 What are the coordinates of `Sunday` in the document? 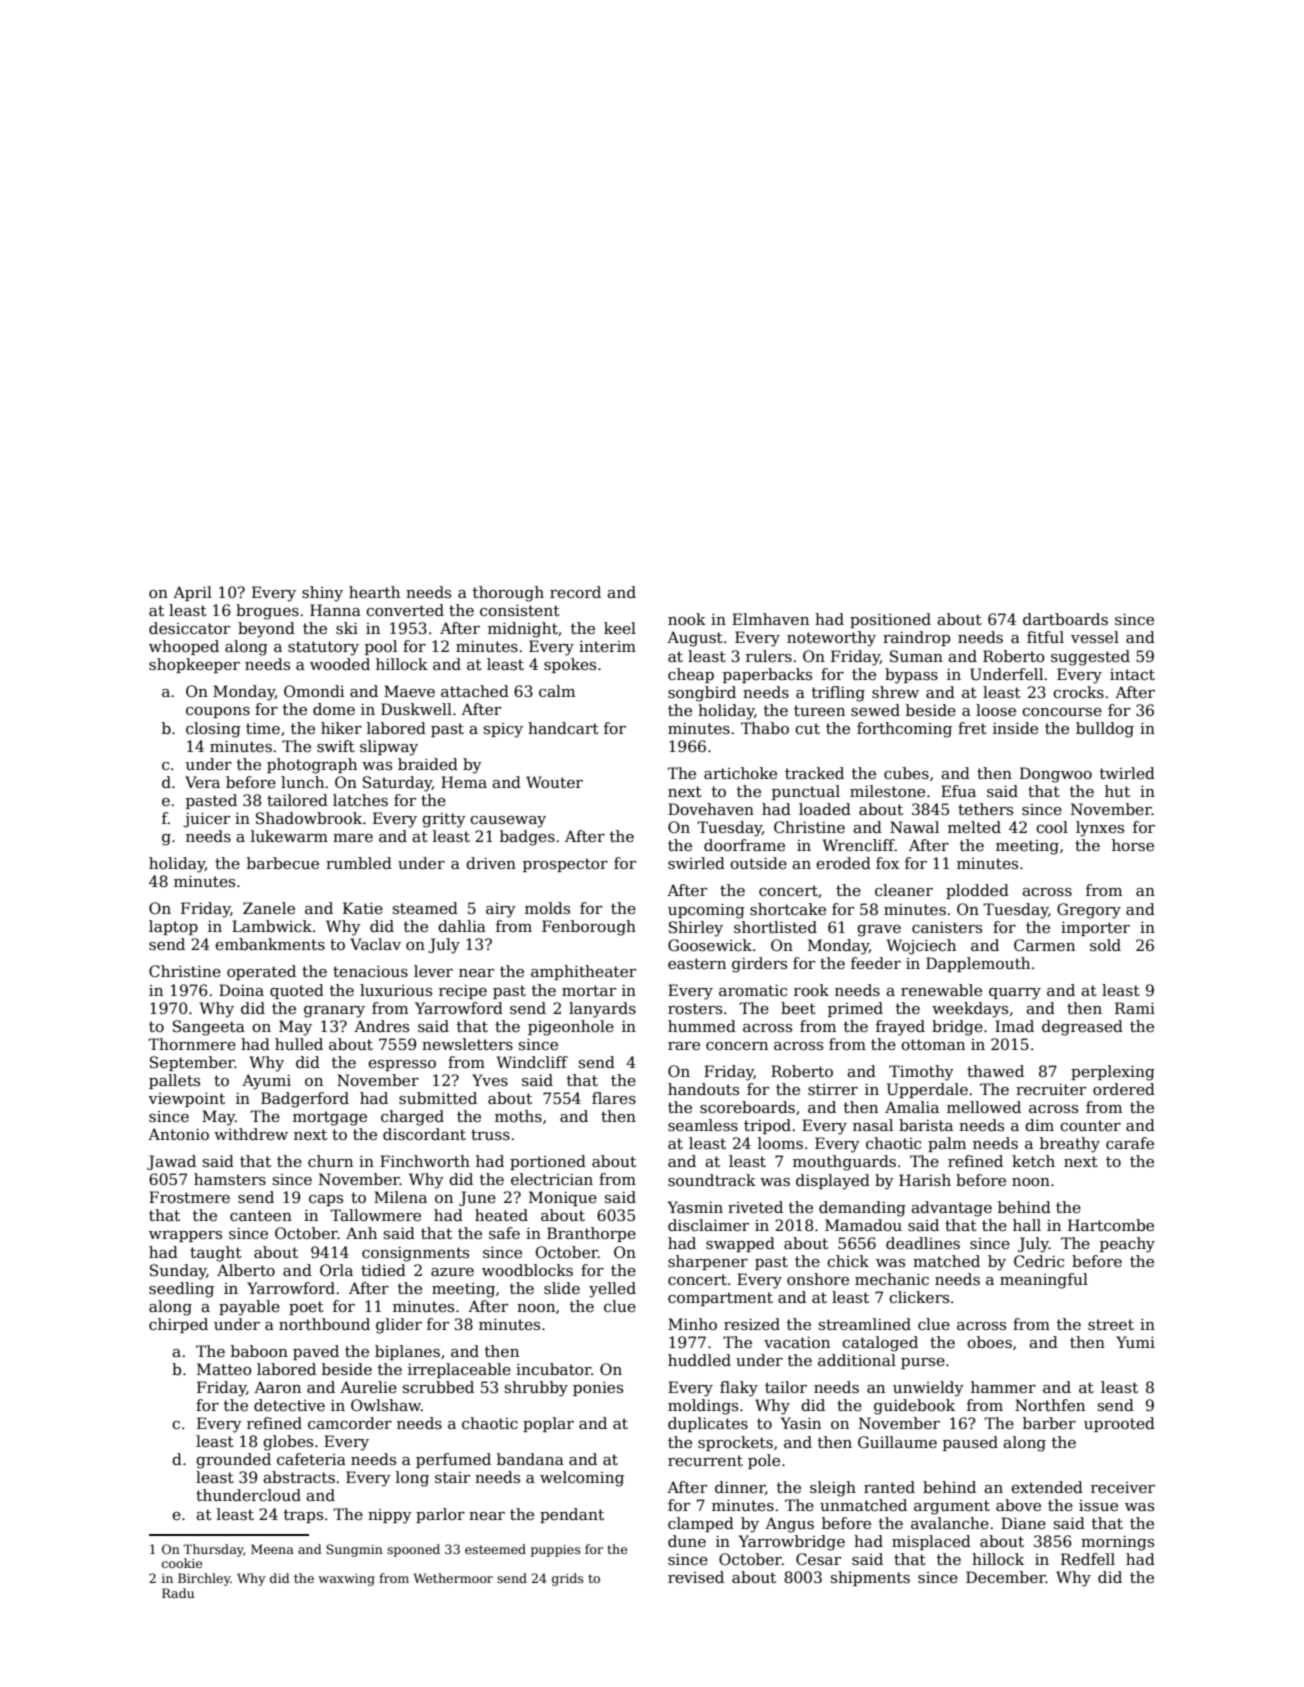 It's located at (178, 1272).
